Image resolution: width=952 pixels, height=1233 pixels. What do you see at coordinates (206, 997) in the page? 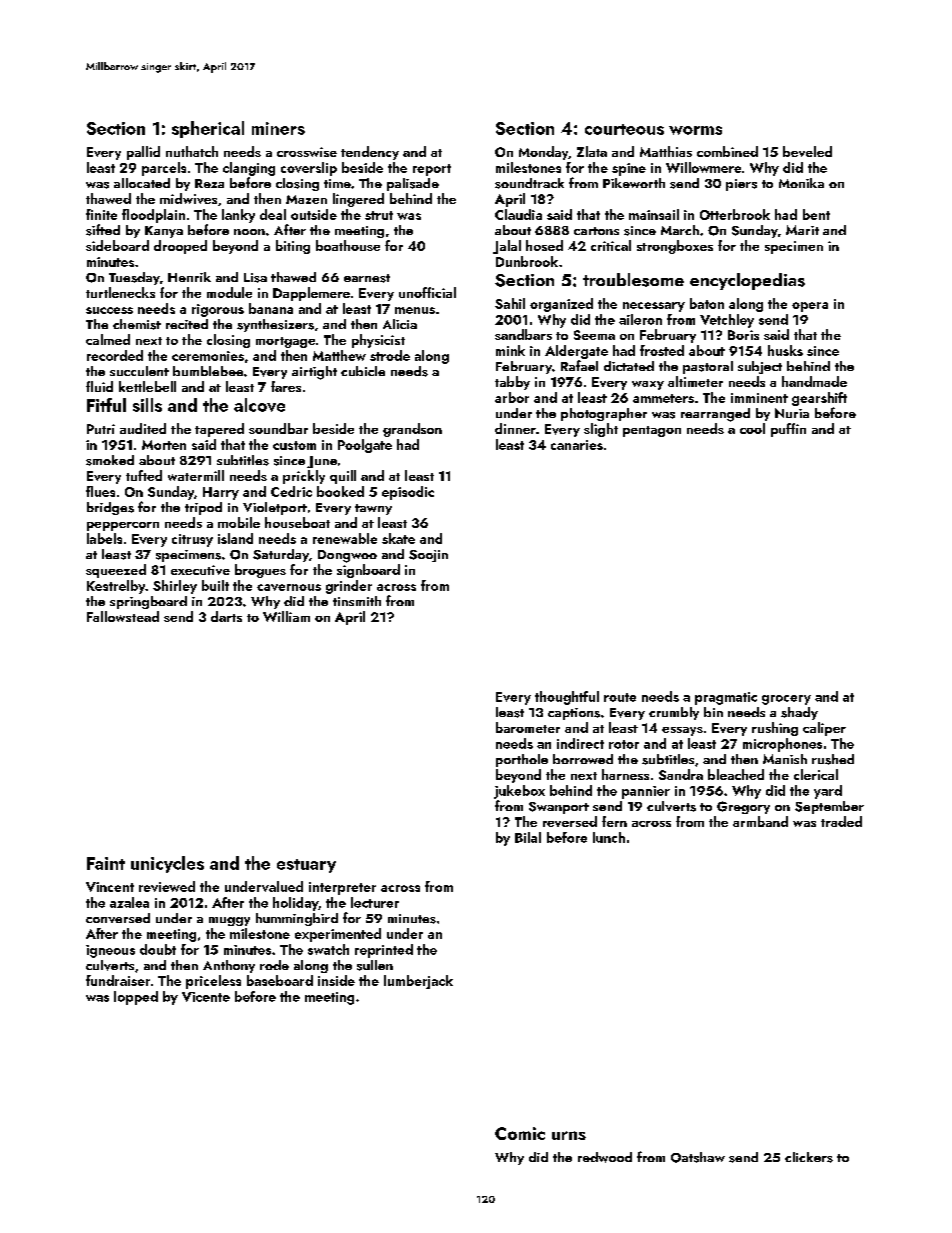
I see `Vicente` at bounding box center [206, 997].
